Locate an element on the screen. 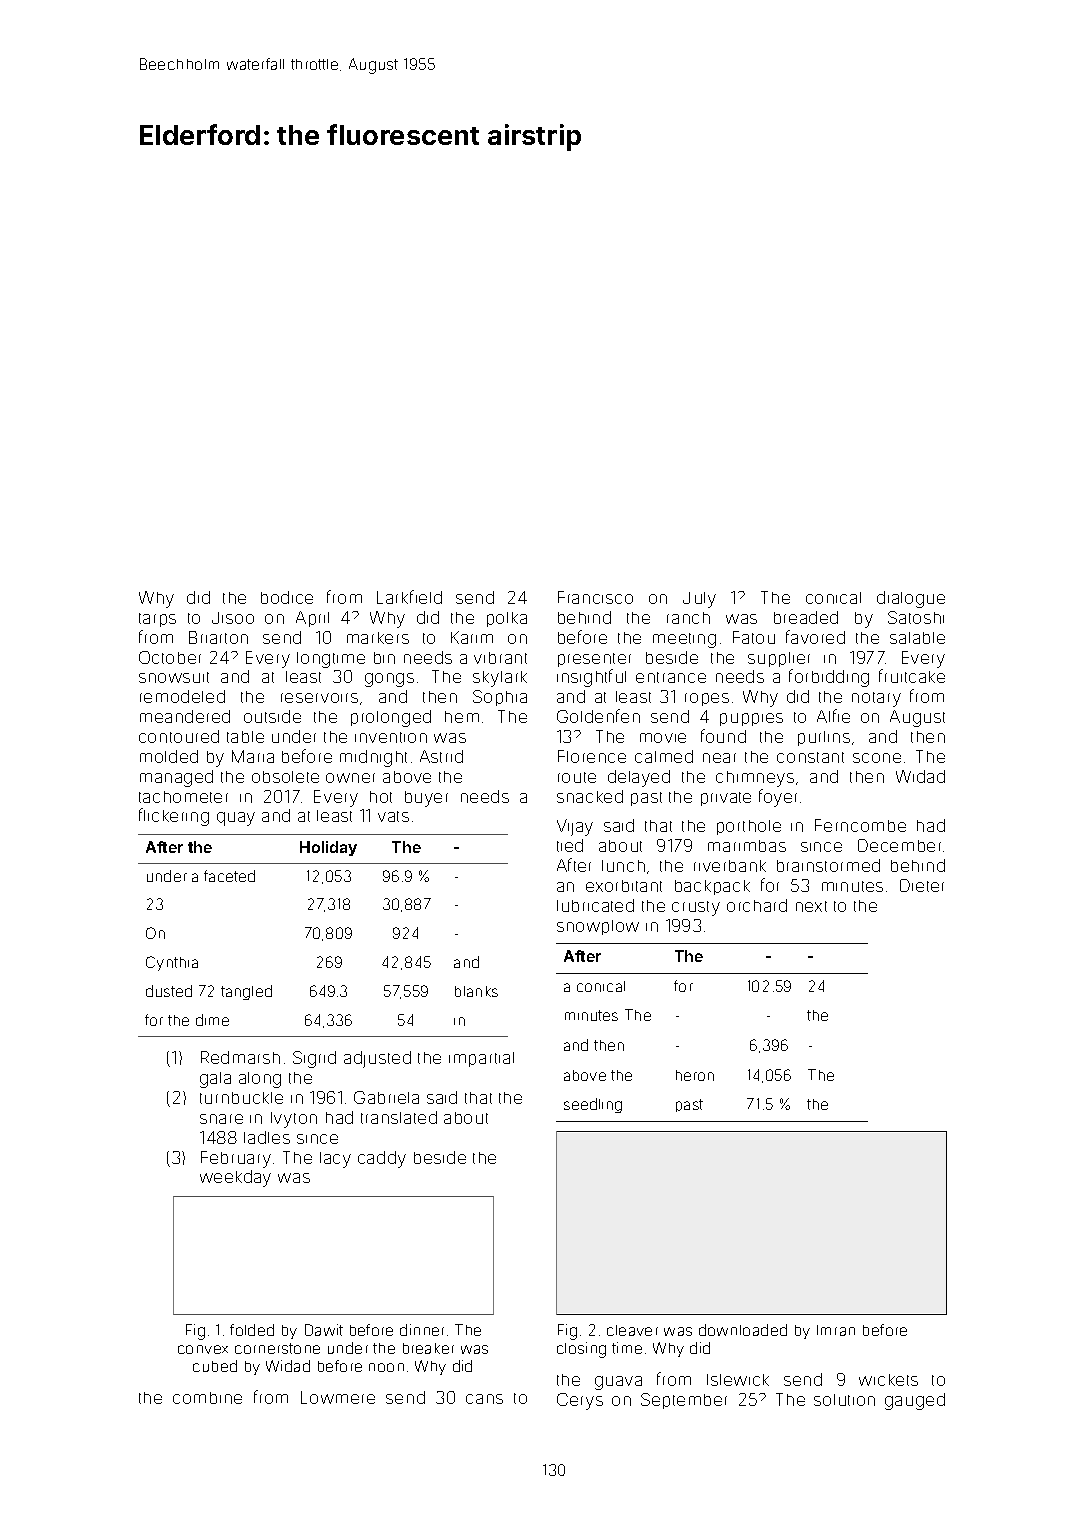  marimbas is located at coordinates (747, 846).
